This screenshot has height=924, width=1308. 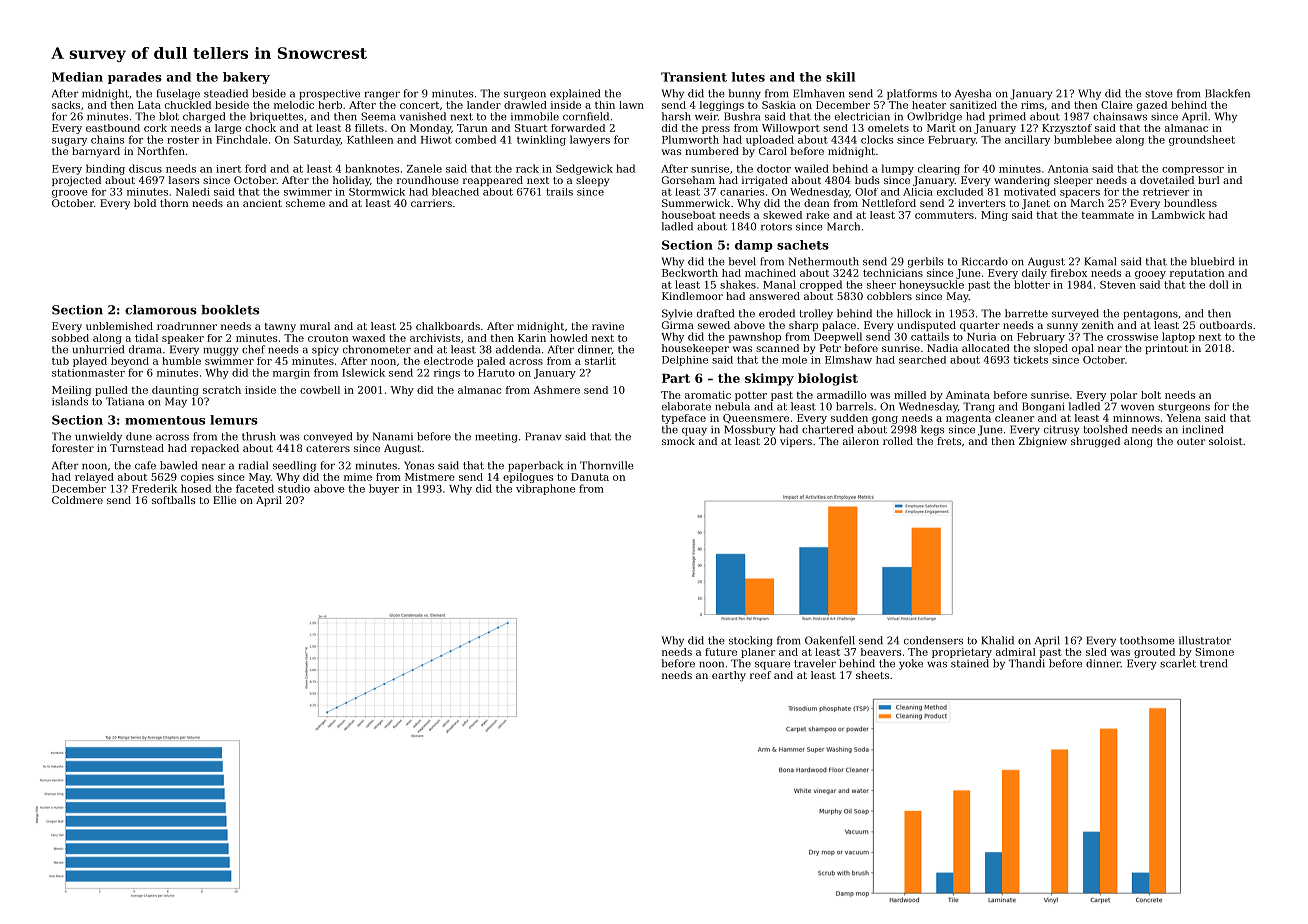 What do you see at coordinates (448, 326) in the screenshot?
I see `chalkboards` at bounding box center [448, 326].
